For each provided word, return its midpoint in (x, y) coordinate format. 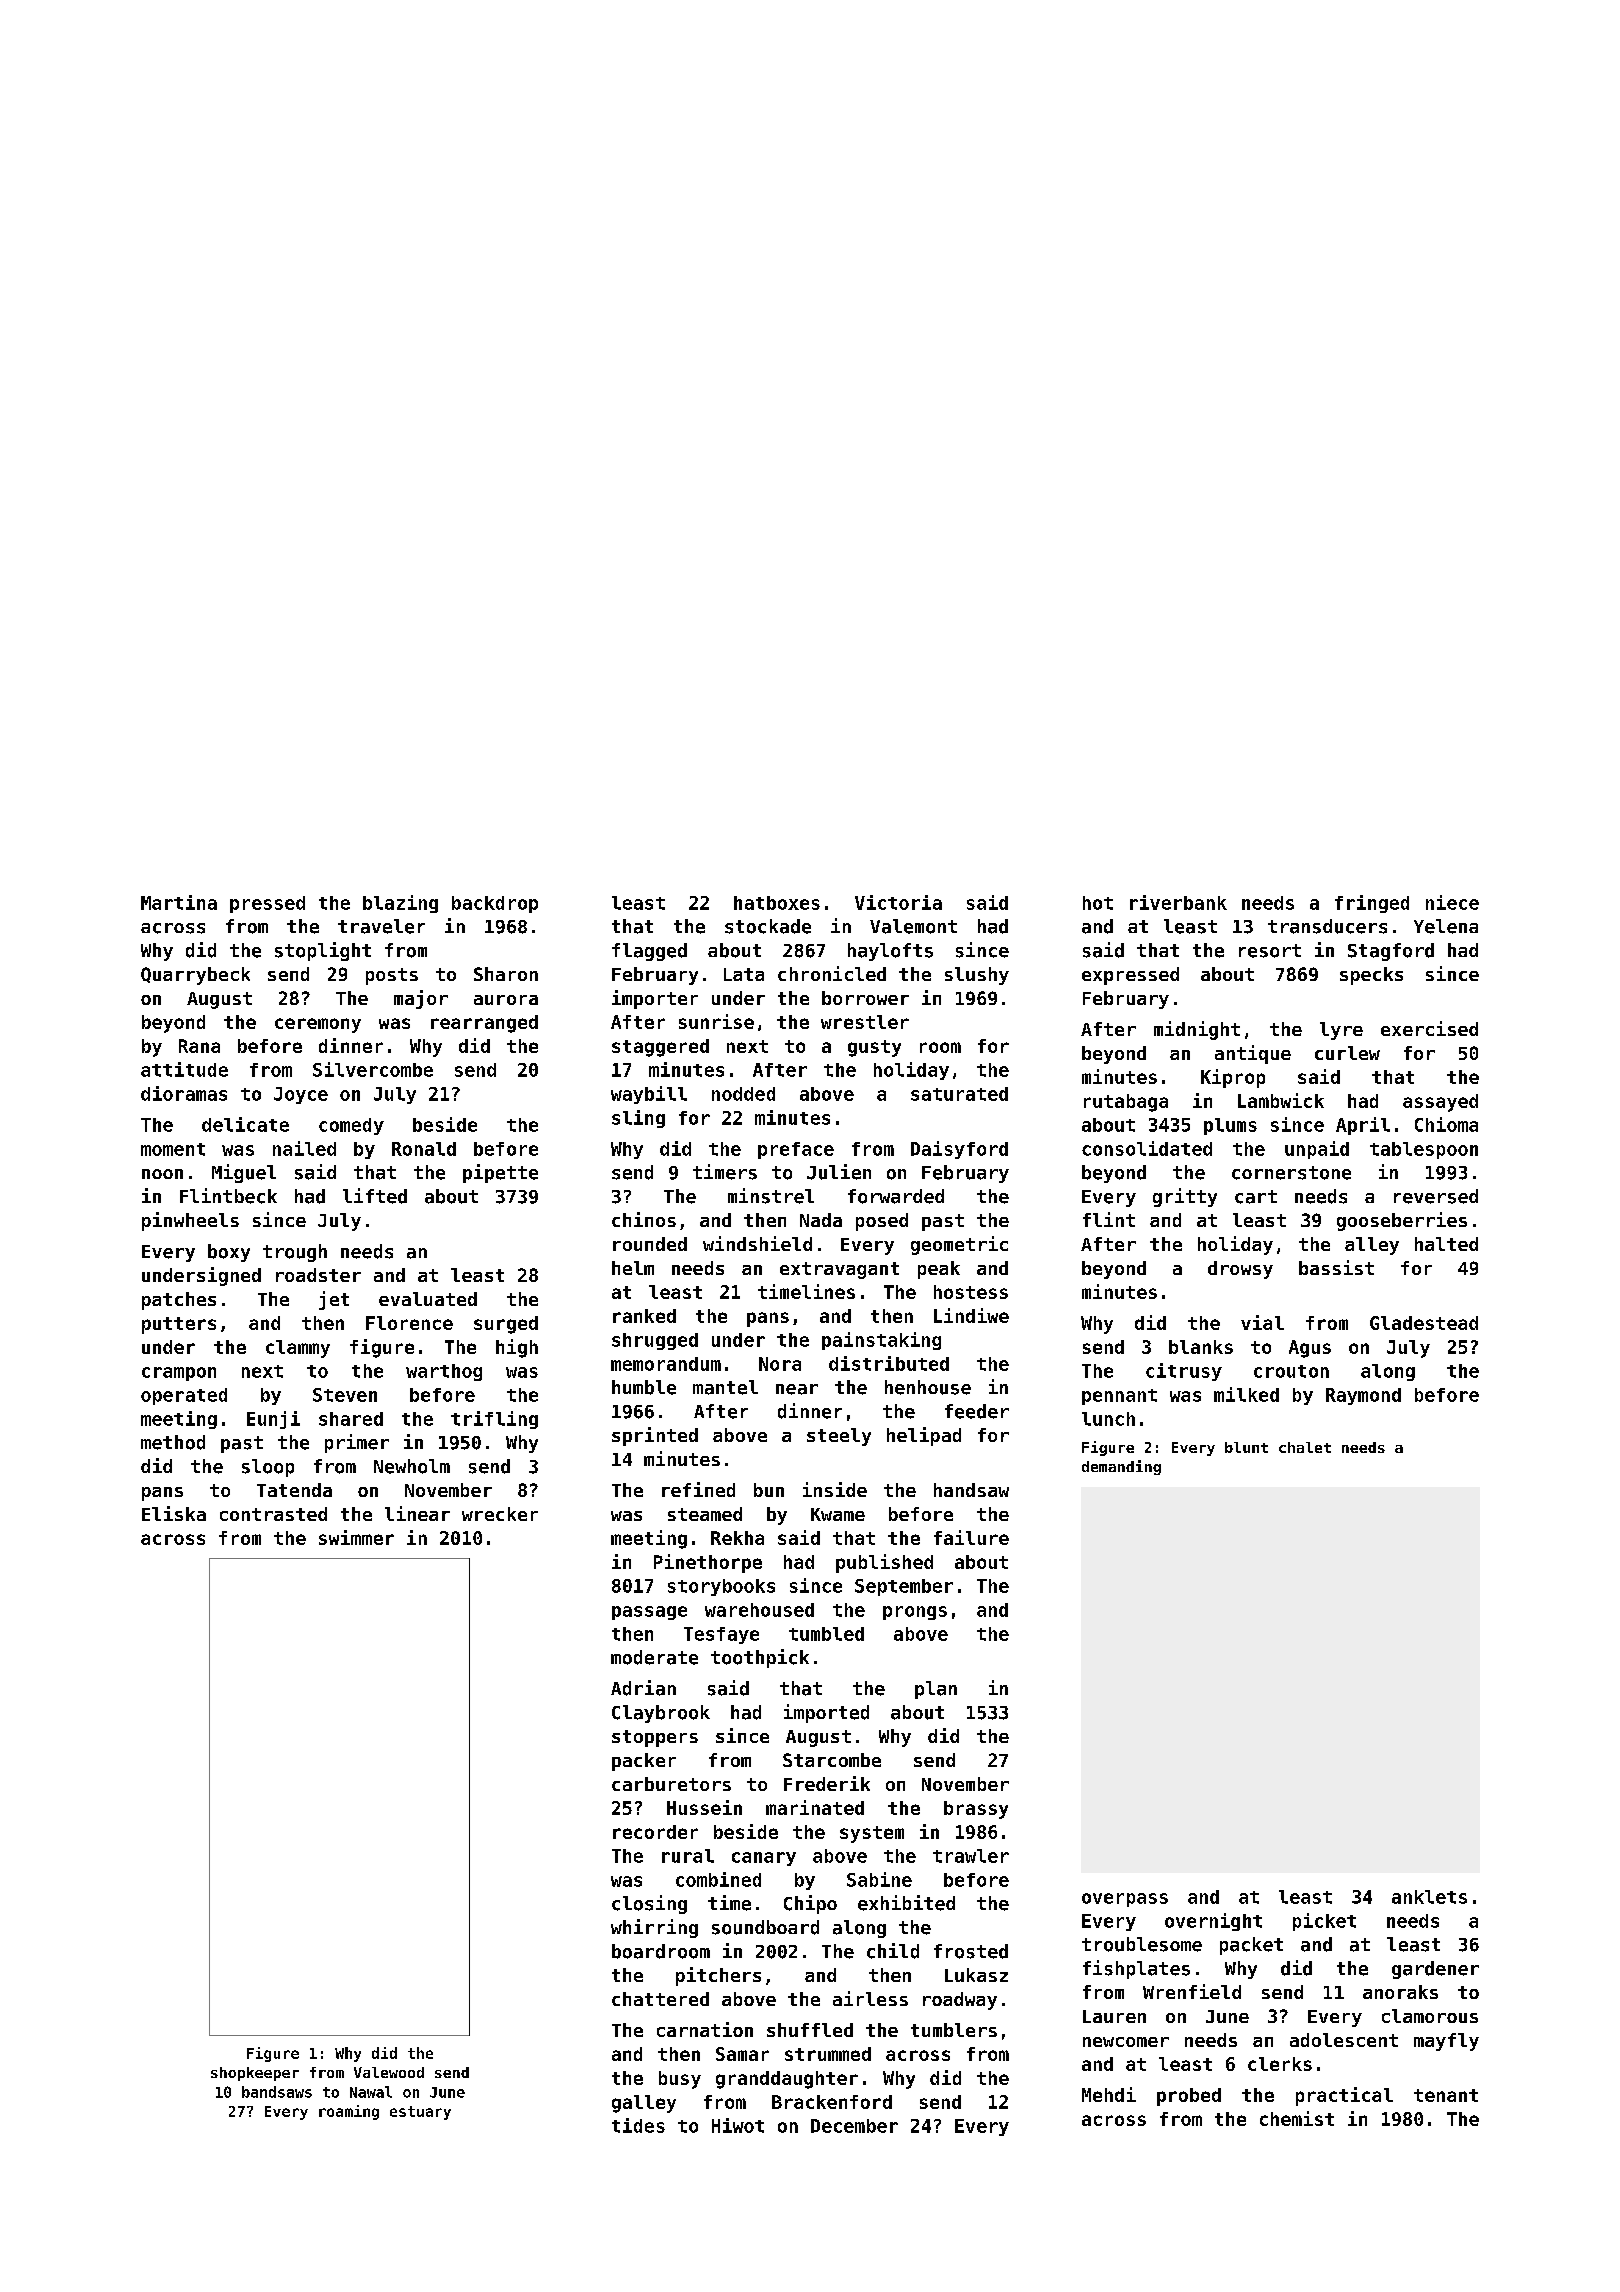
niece (1452, 902)
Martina (179, 902)
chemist (1297, 2118)
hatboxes (777, 903)
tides (638, 2125)
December (854, 2126)
